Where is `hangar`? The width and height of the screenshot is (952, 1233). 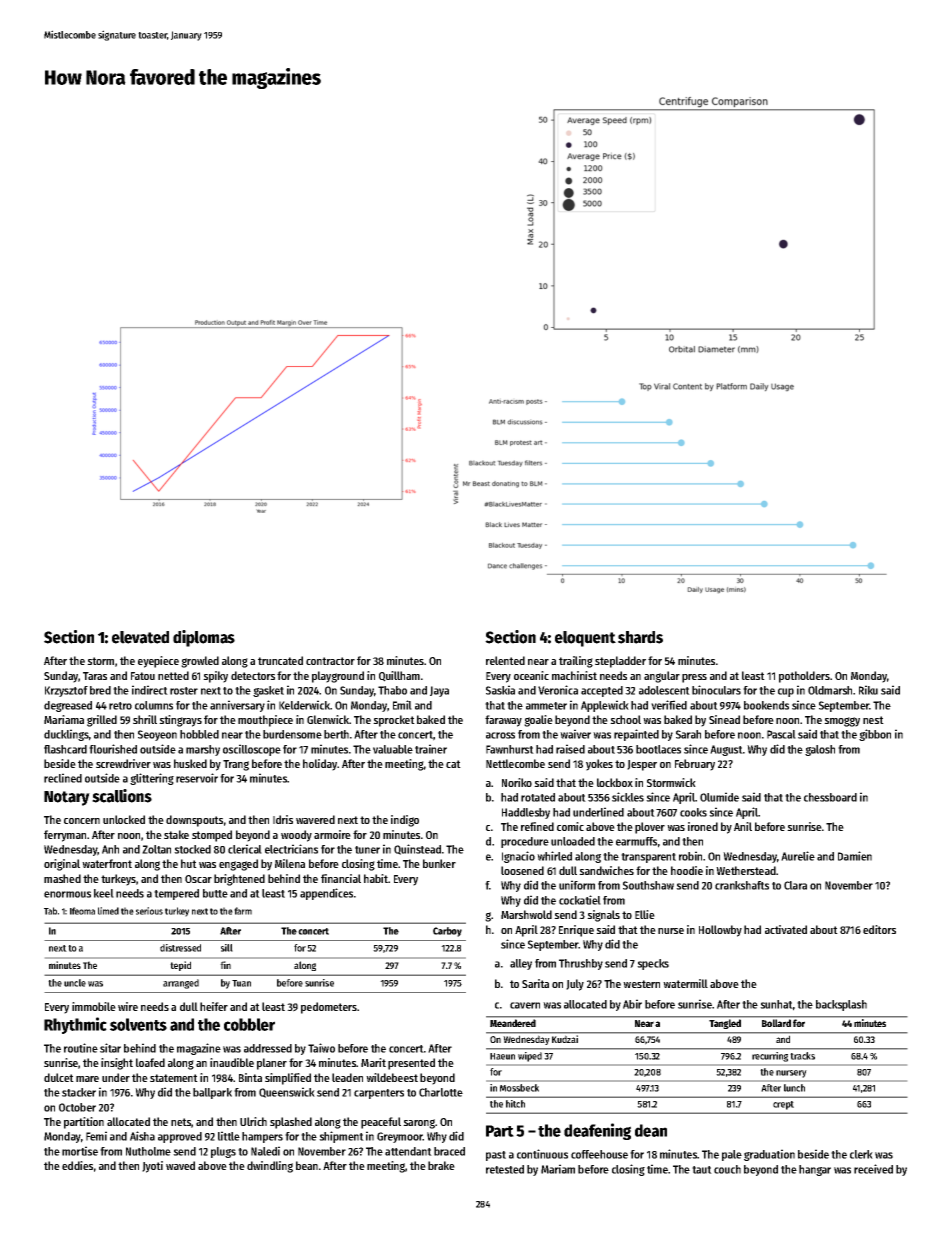 hangar is located at coordinates (815, 1170).
